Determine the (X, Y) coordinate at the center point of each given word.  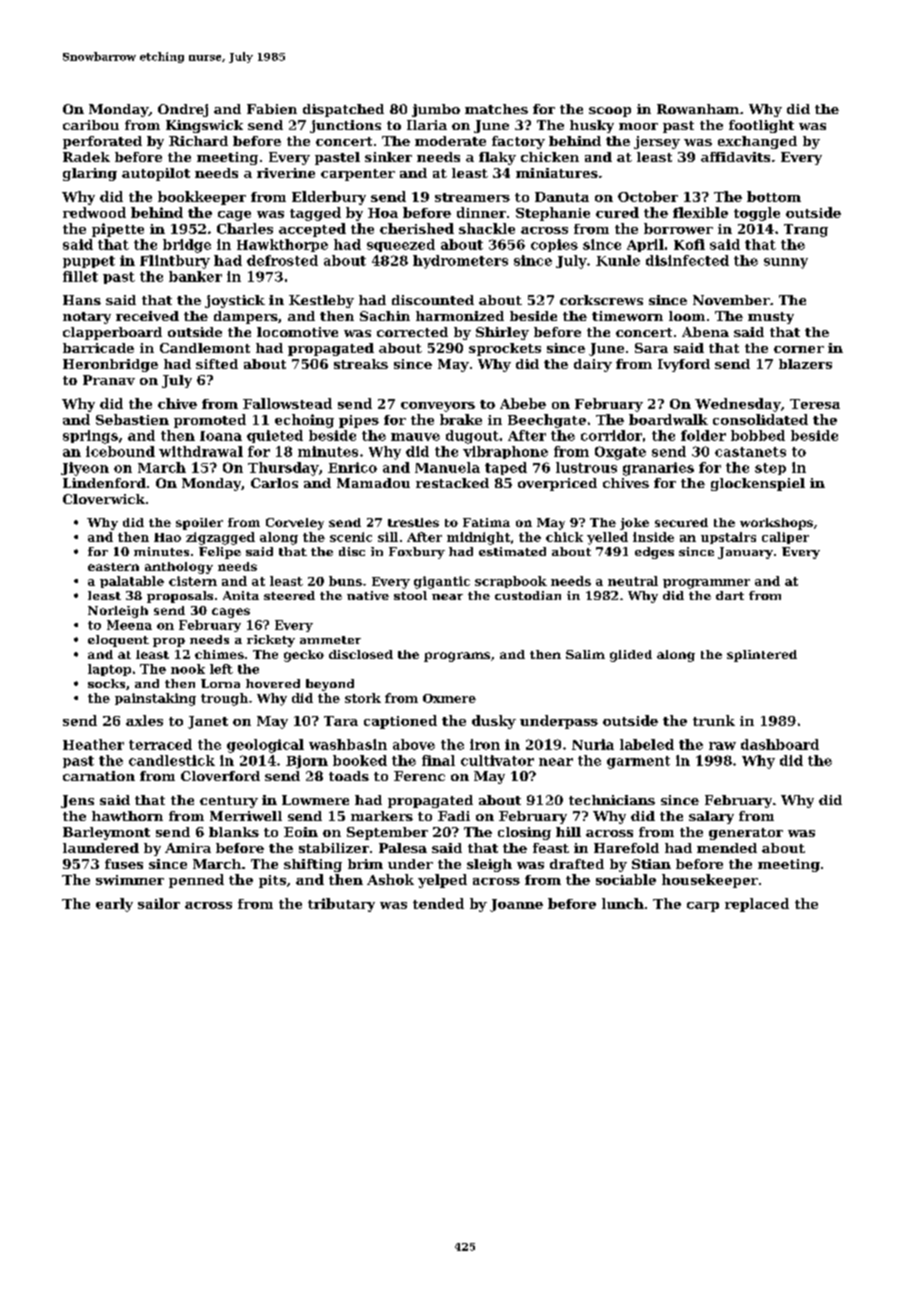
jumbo (436, 110)
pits (272, 881)
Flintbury (175, 262)
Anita (241, 595)
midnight (478, 538)
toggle (757, 214)
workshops (776, 524)
